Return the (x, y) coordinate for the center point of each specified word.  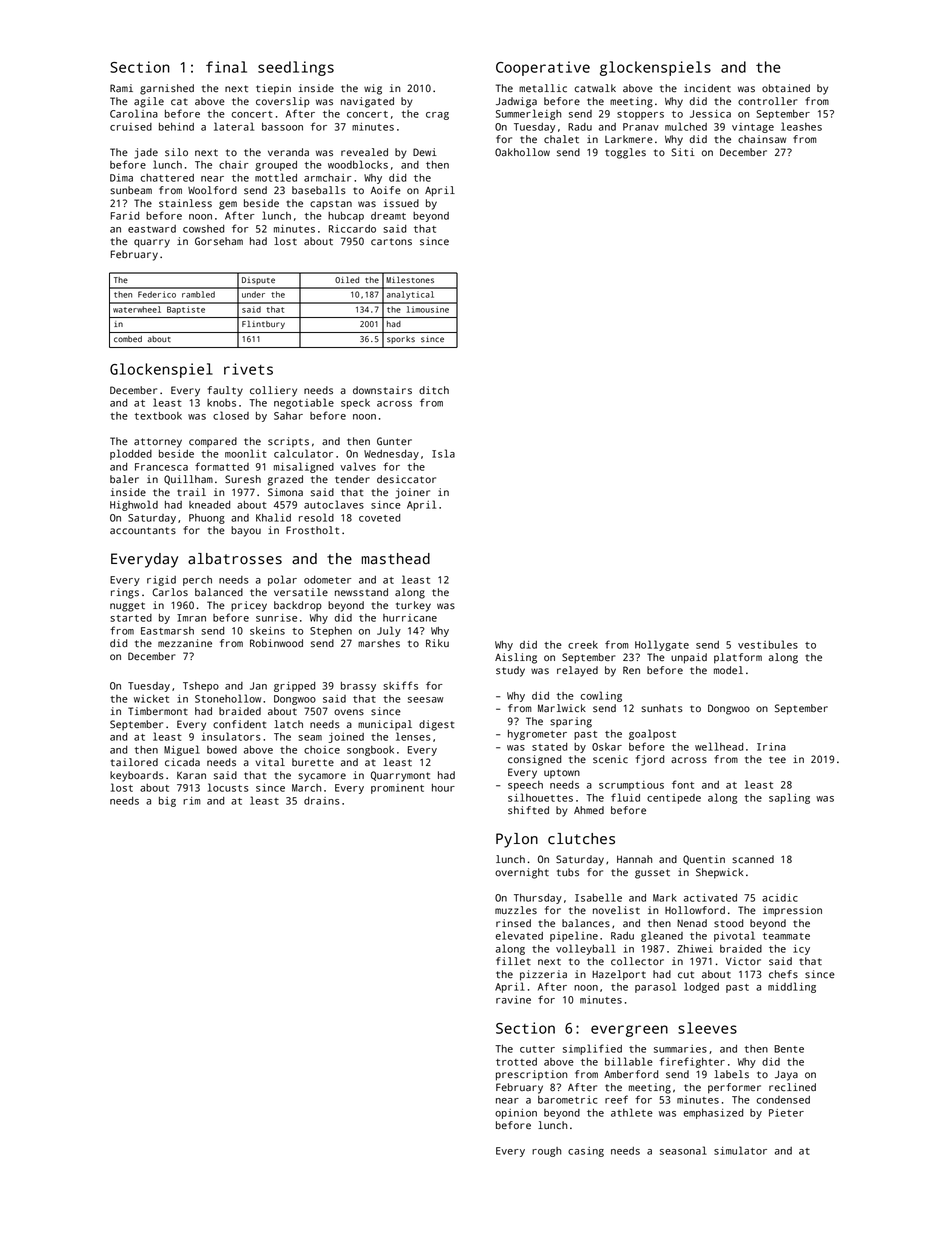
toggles (625, 153)
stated (549, 747)
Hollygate (662, 645)
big (167, 802)
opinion (516, 1114)
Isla (443, 453)
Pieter (786, 1113)
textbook (158, 416)
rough (546, 1152)
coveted (379, 518)
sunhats (662, 708)
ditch (434, 390)
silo (176, 152)
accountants (143, 531)
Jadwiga (516, 102)
